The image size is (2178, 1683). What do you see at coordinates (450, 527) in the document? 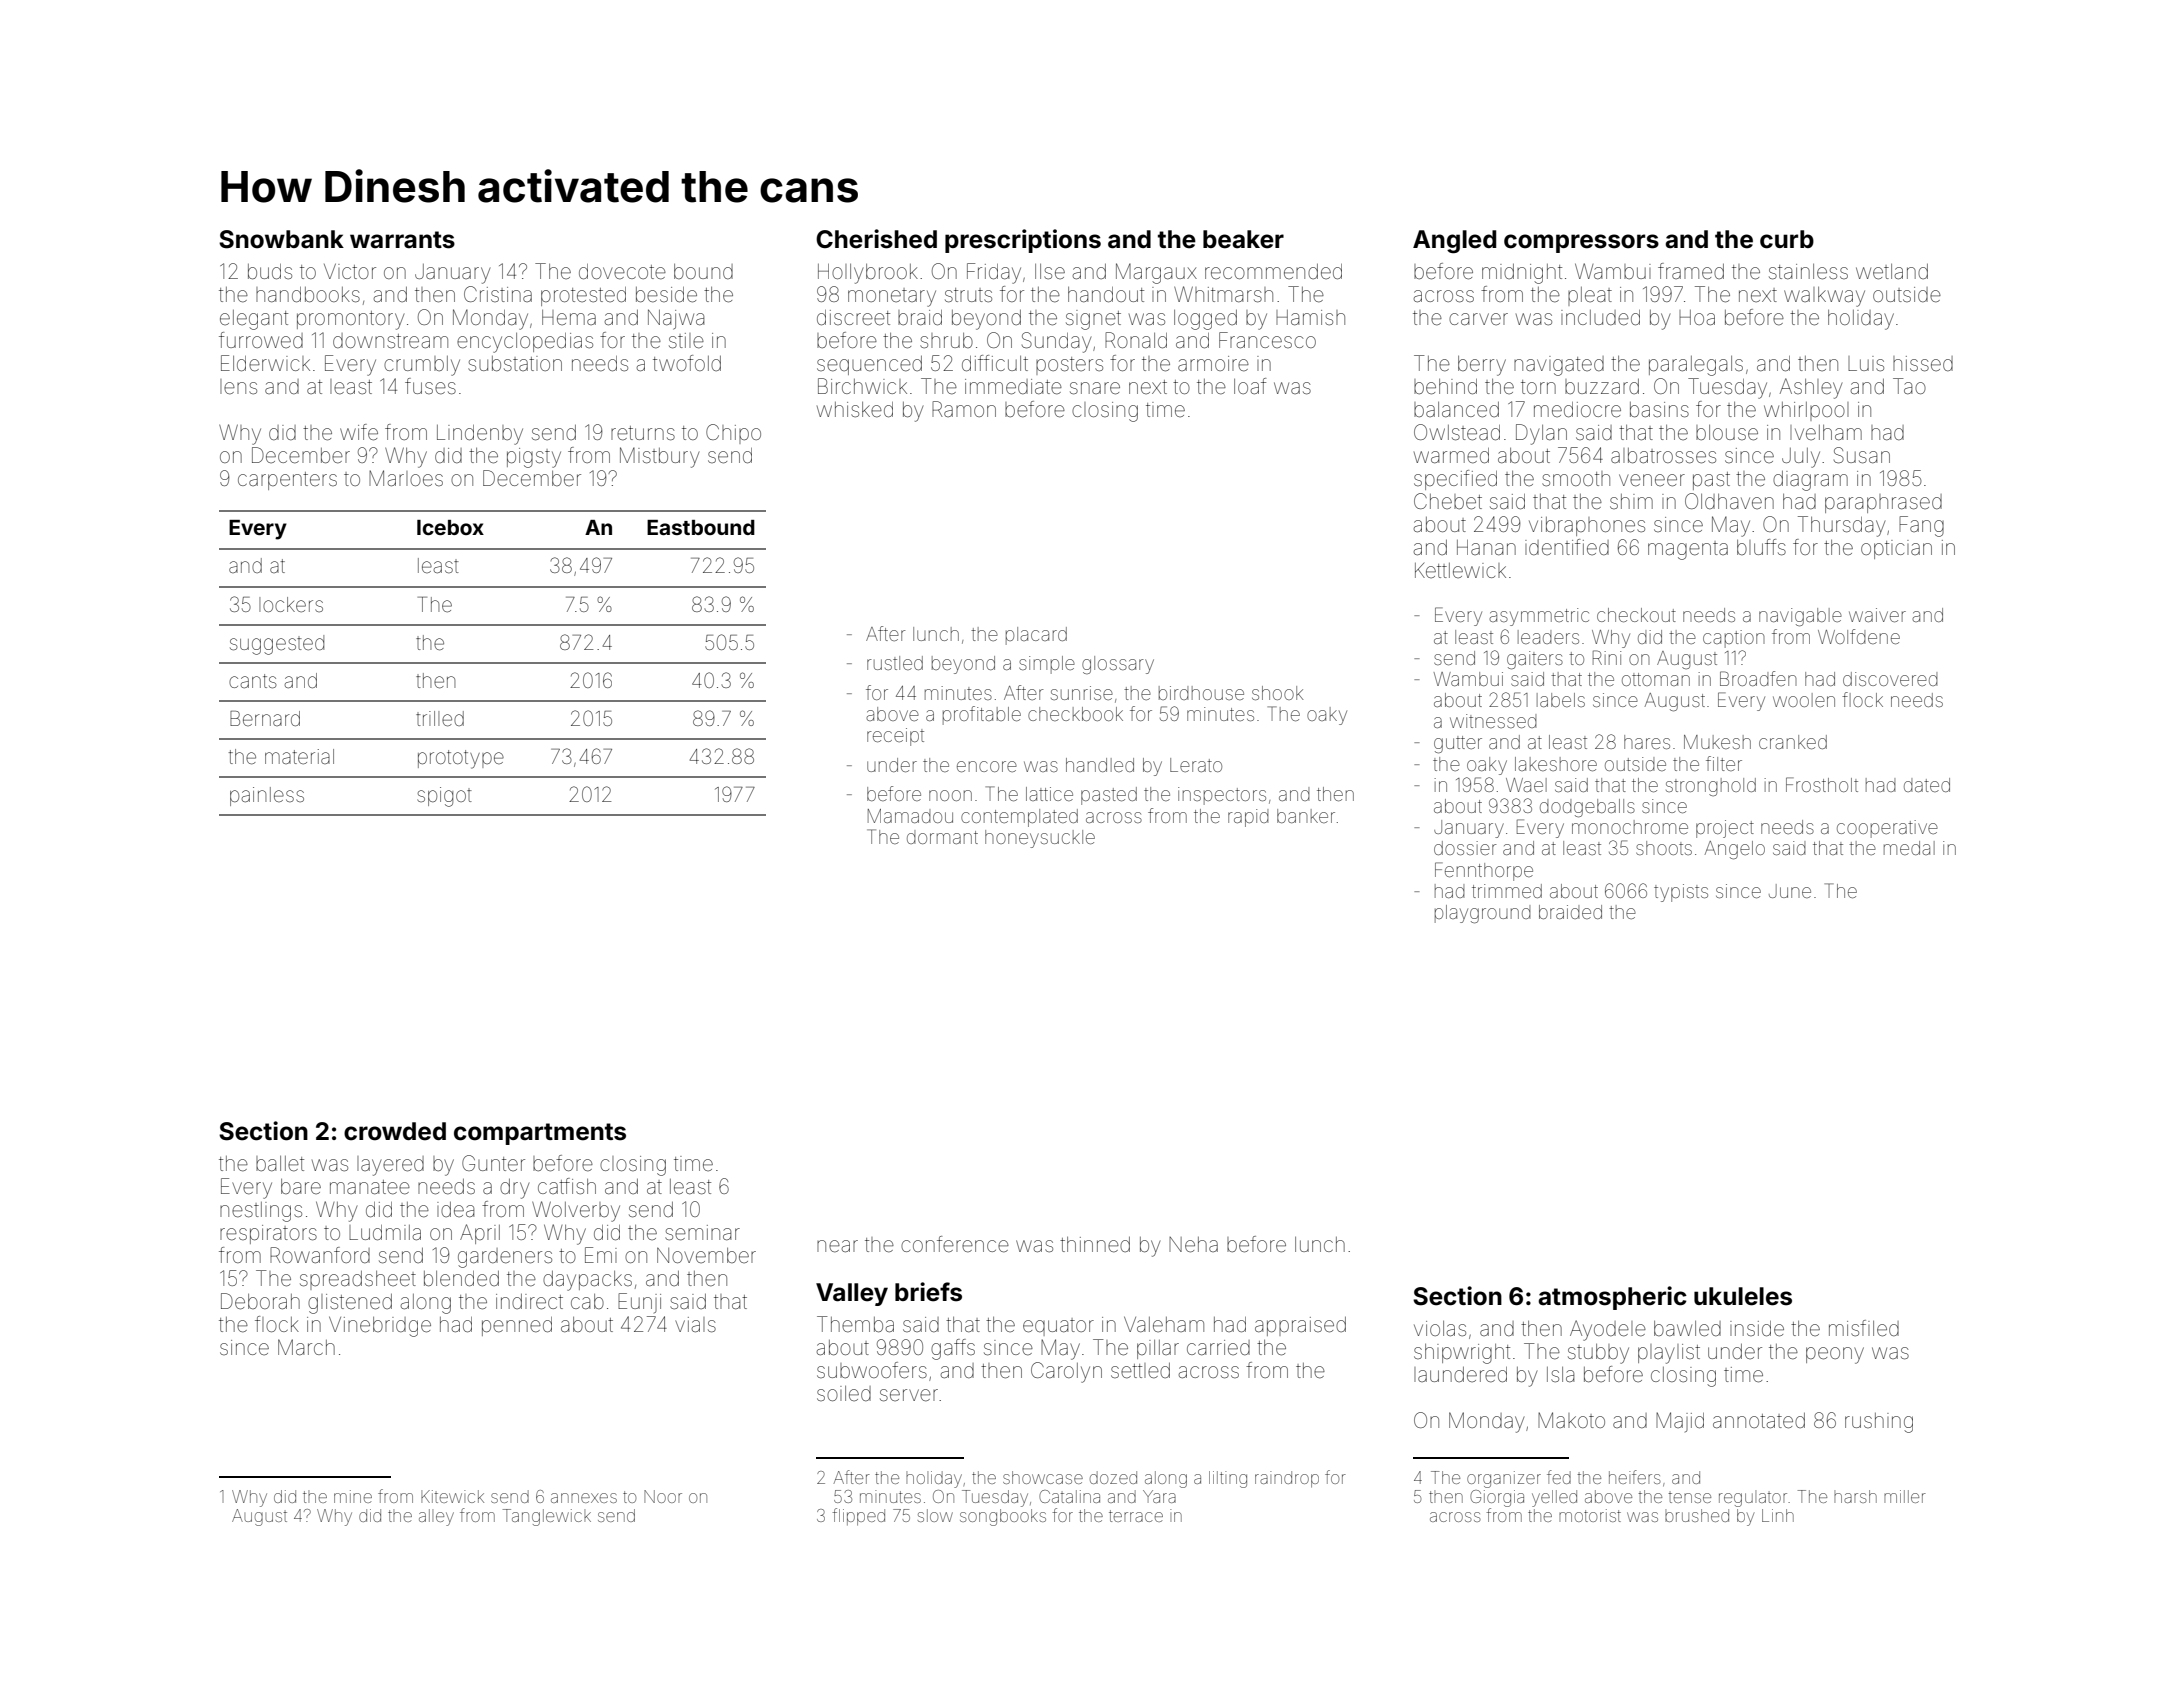
I see `Icebox` at bounding box center [450, 527].
